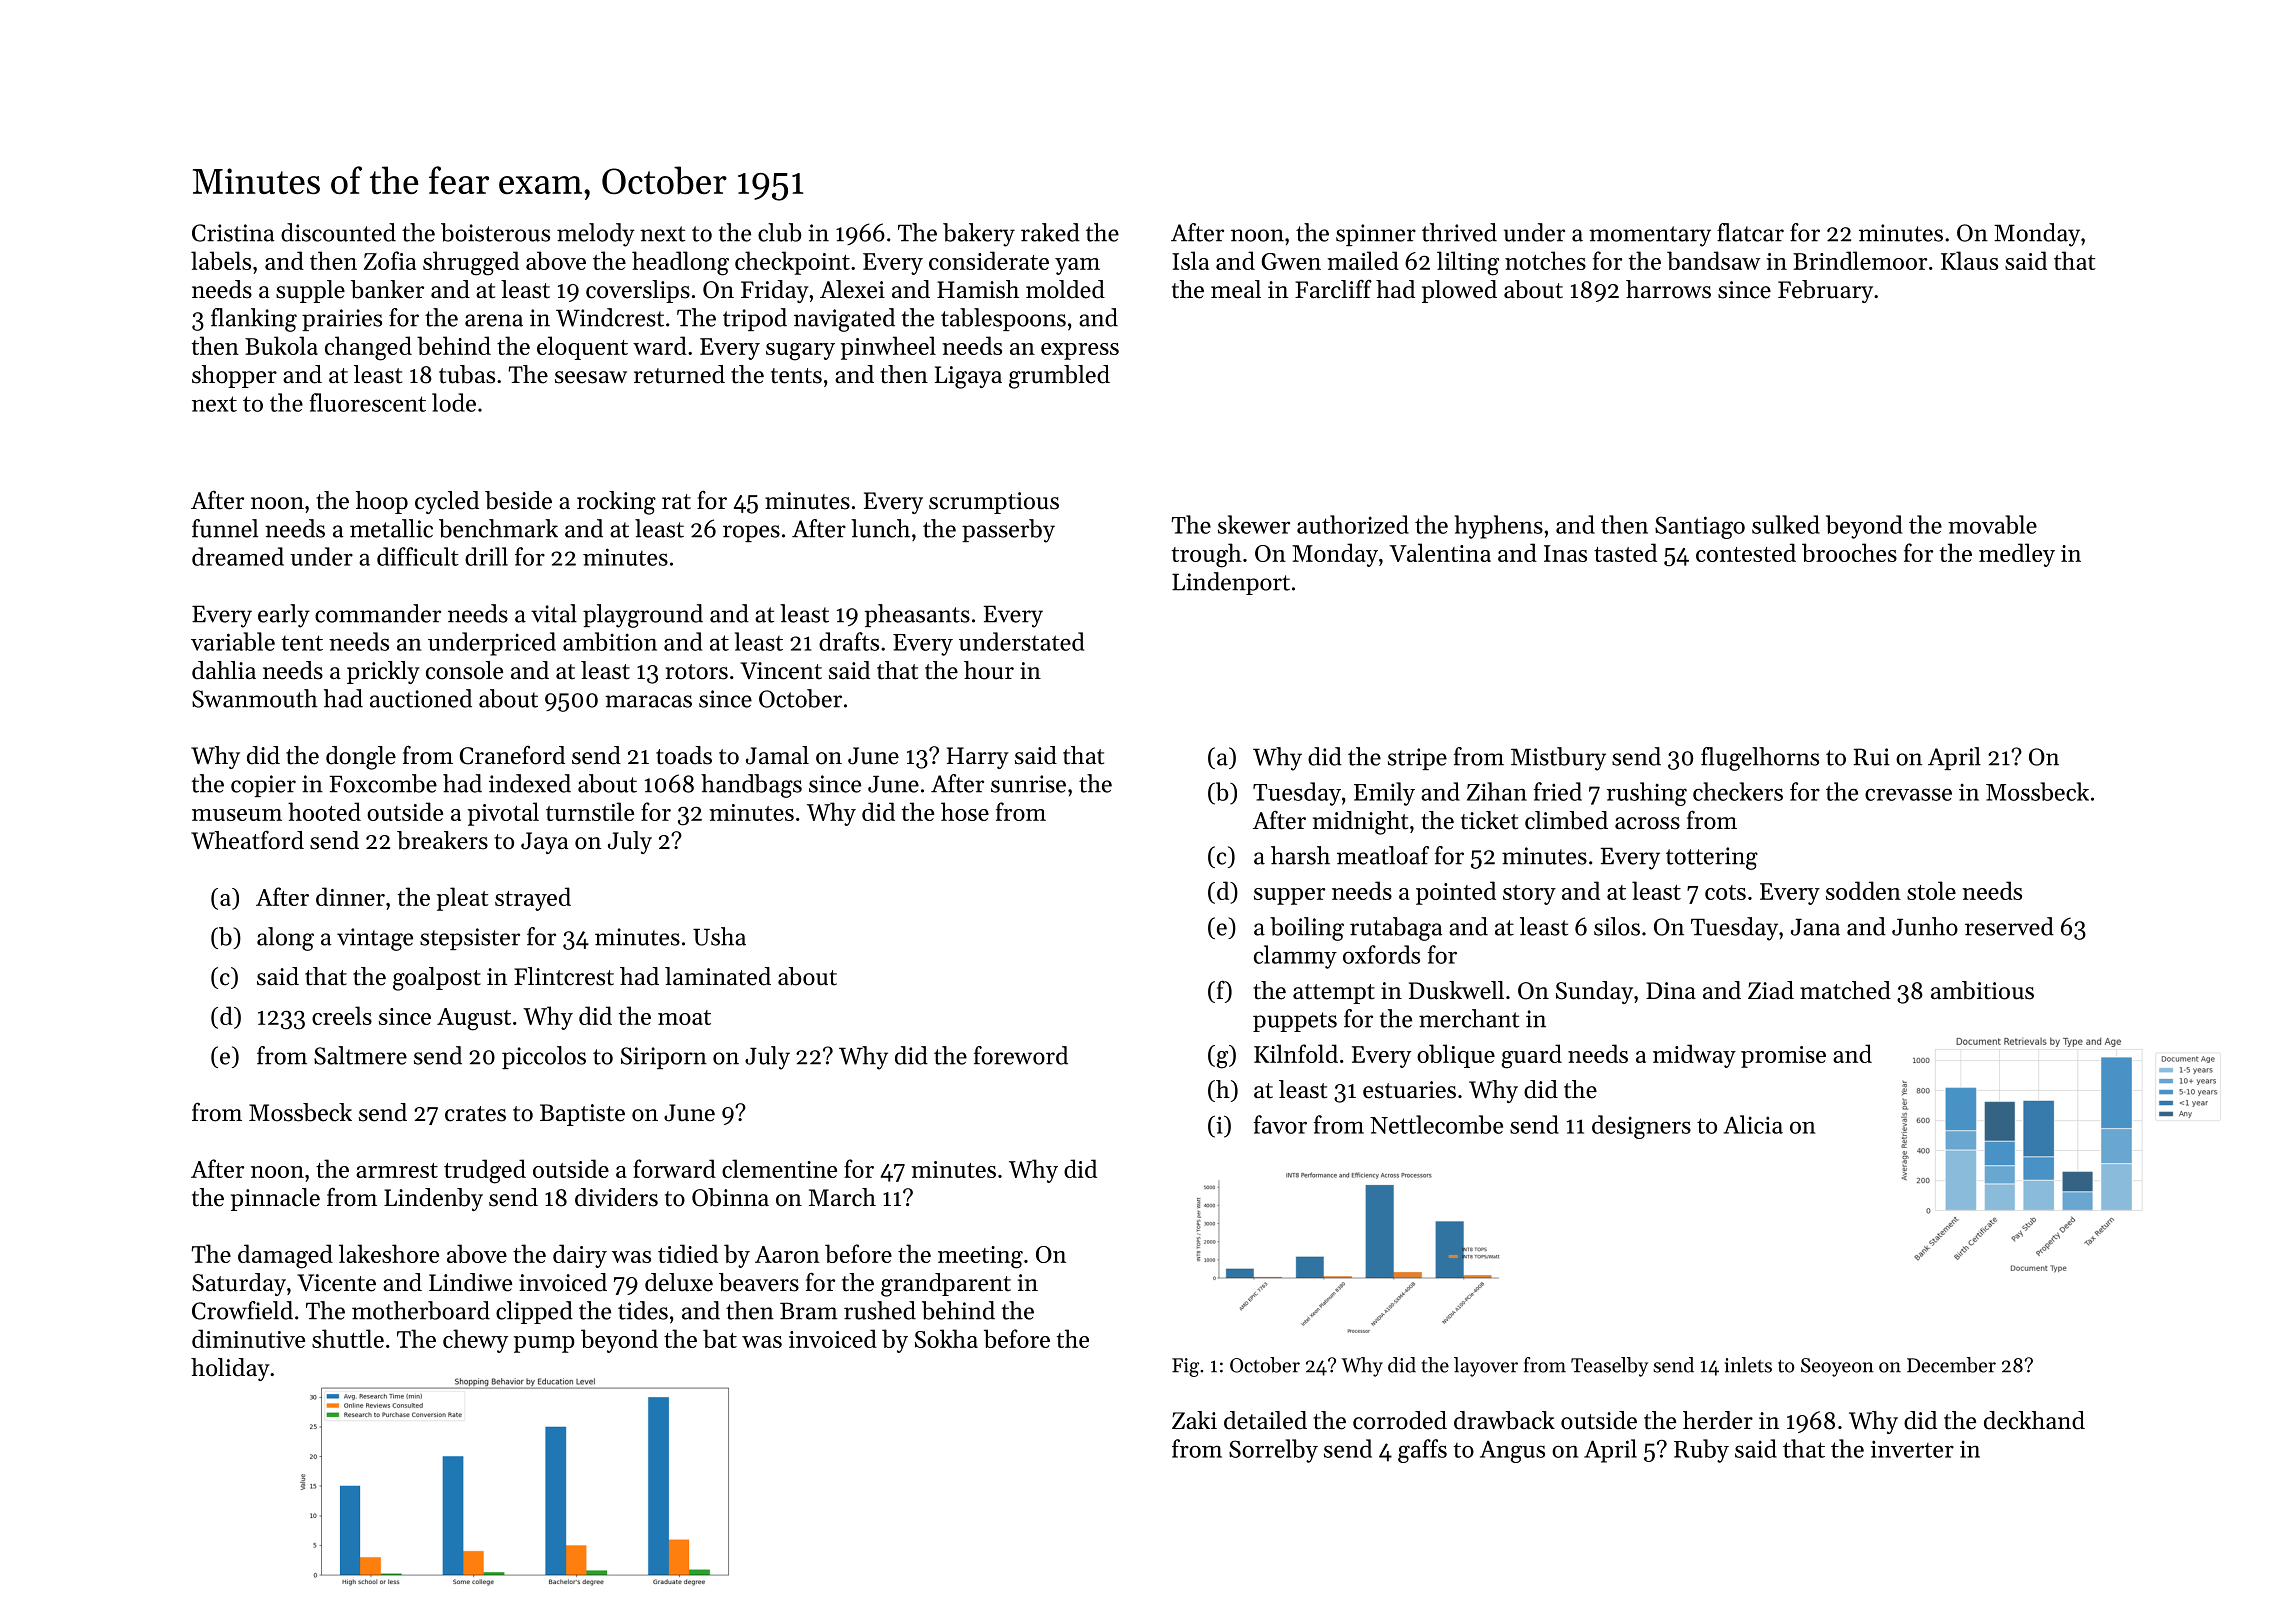 Image resolution: width=2292 pixels, height=1620 pixels. What do you see at coordinates (544, 1344) in the page?
I see `pump` at bounding box center [544, 1344].
